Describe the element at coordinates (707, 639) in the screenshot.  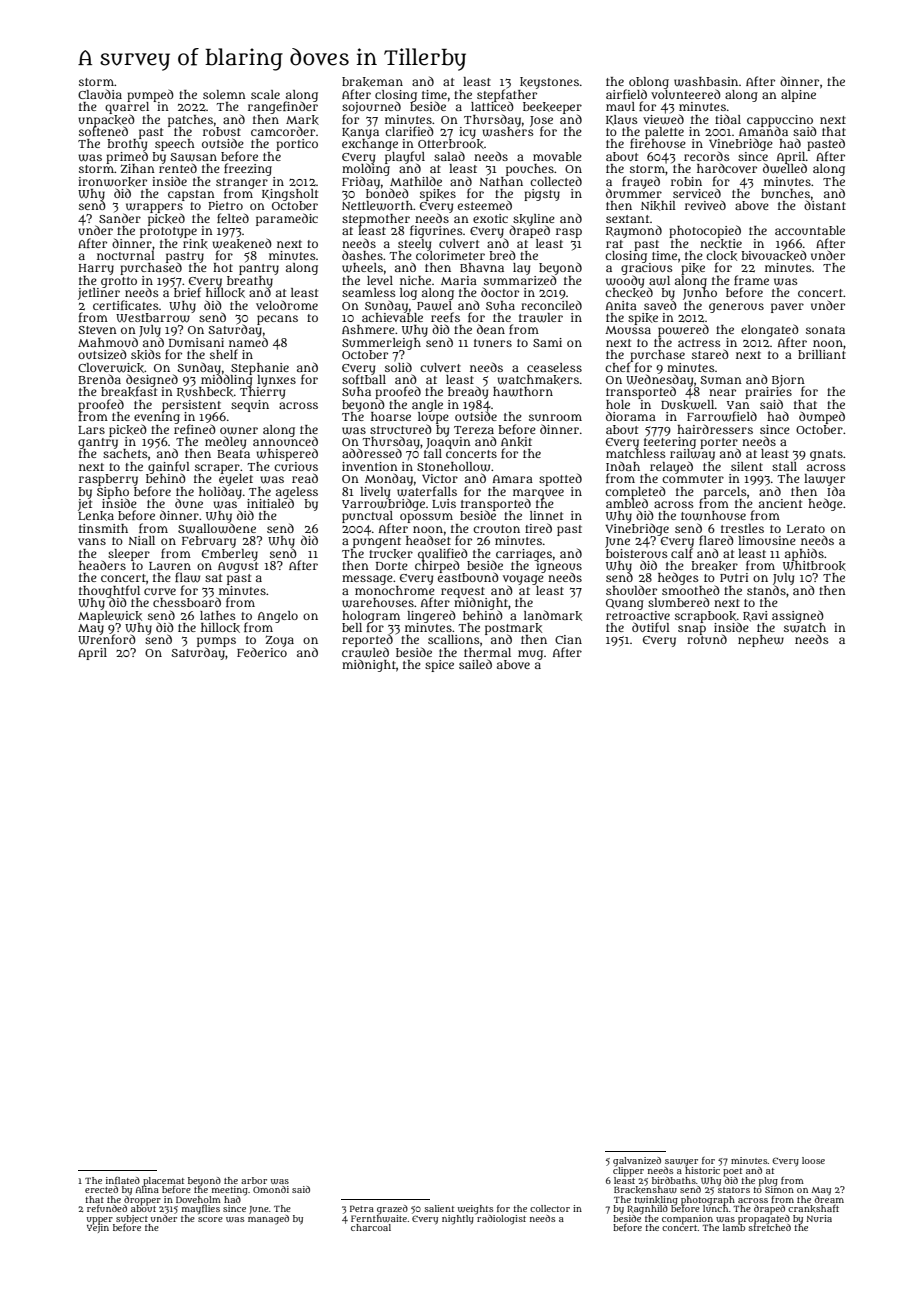
I see `rotund` at that location.
